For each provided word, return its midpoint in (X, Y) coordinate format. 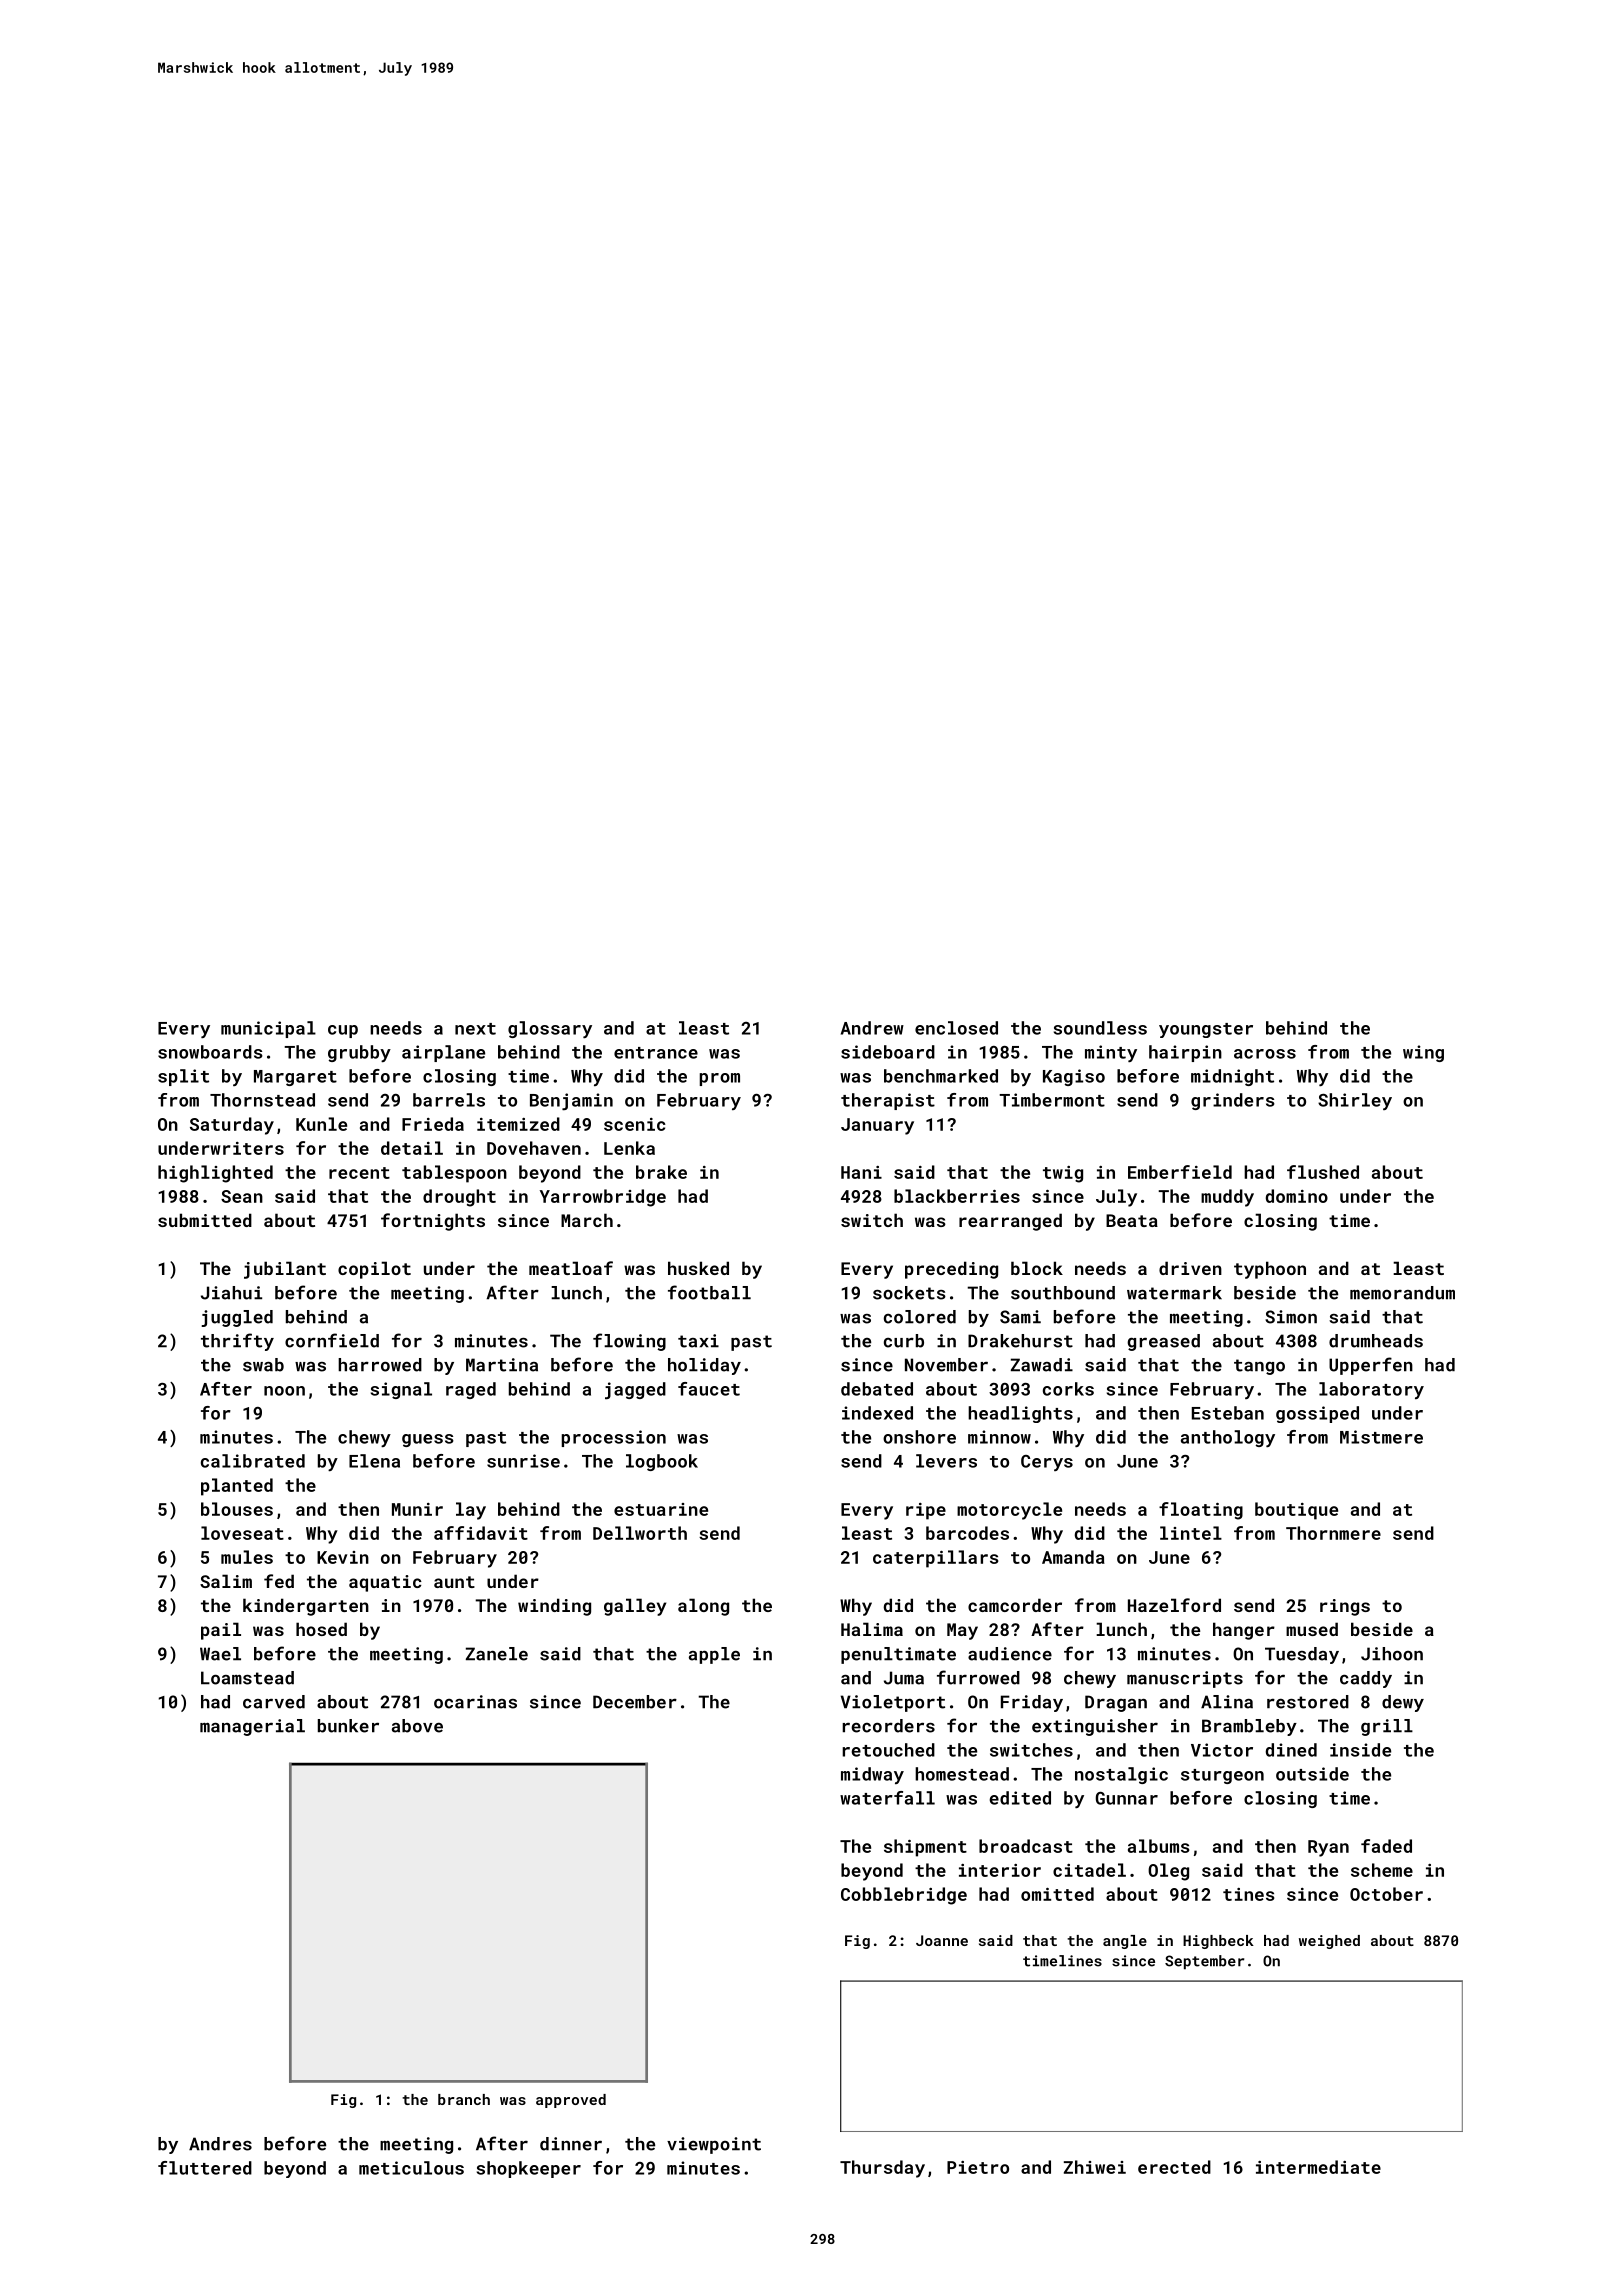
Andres (220, 2144)
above (417, 1726)
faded (1386, 1846)
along (703, 1607)
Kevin (343, 1557)
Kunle (321, 1124)
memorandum (1402, 1293)
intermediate (1318, 2167)
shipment (925, 1848)
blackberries (957, 1196)
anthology (1228, 1438)
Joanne (942, 1940)
